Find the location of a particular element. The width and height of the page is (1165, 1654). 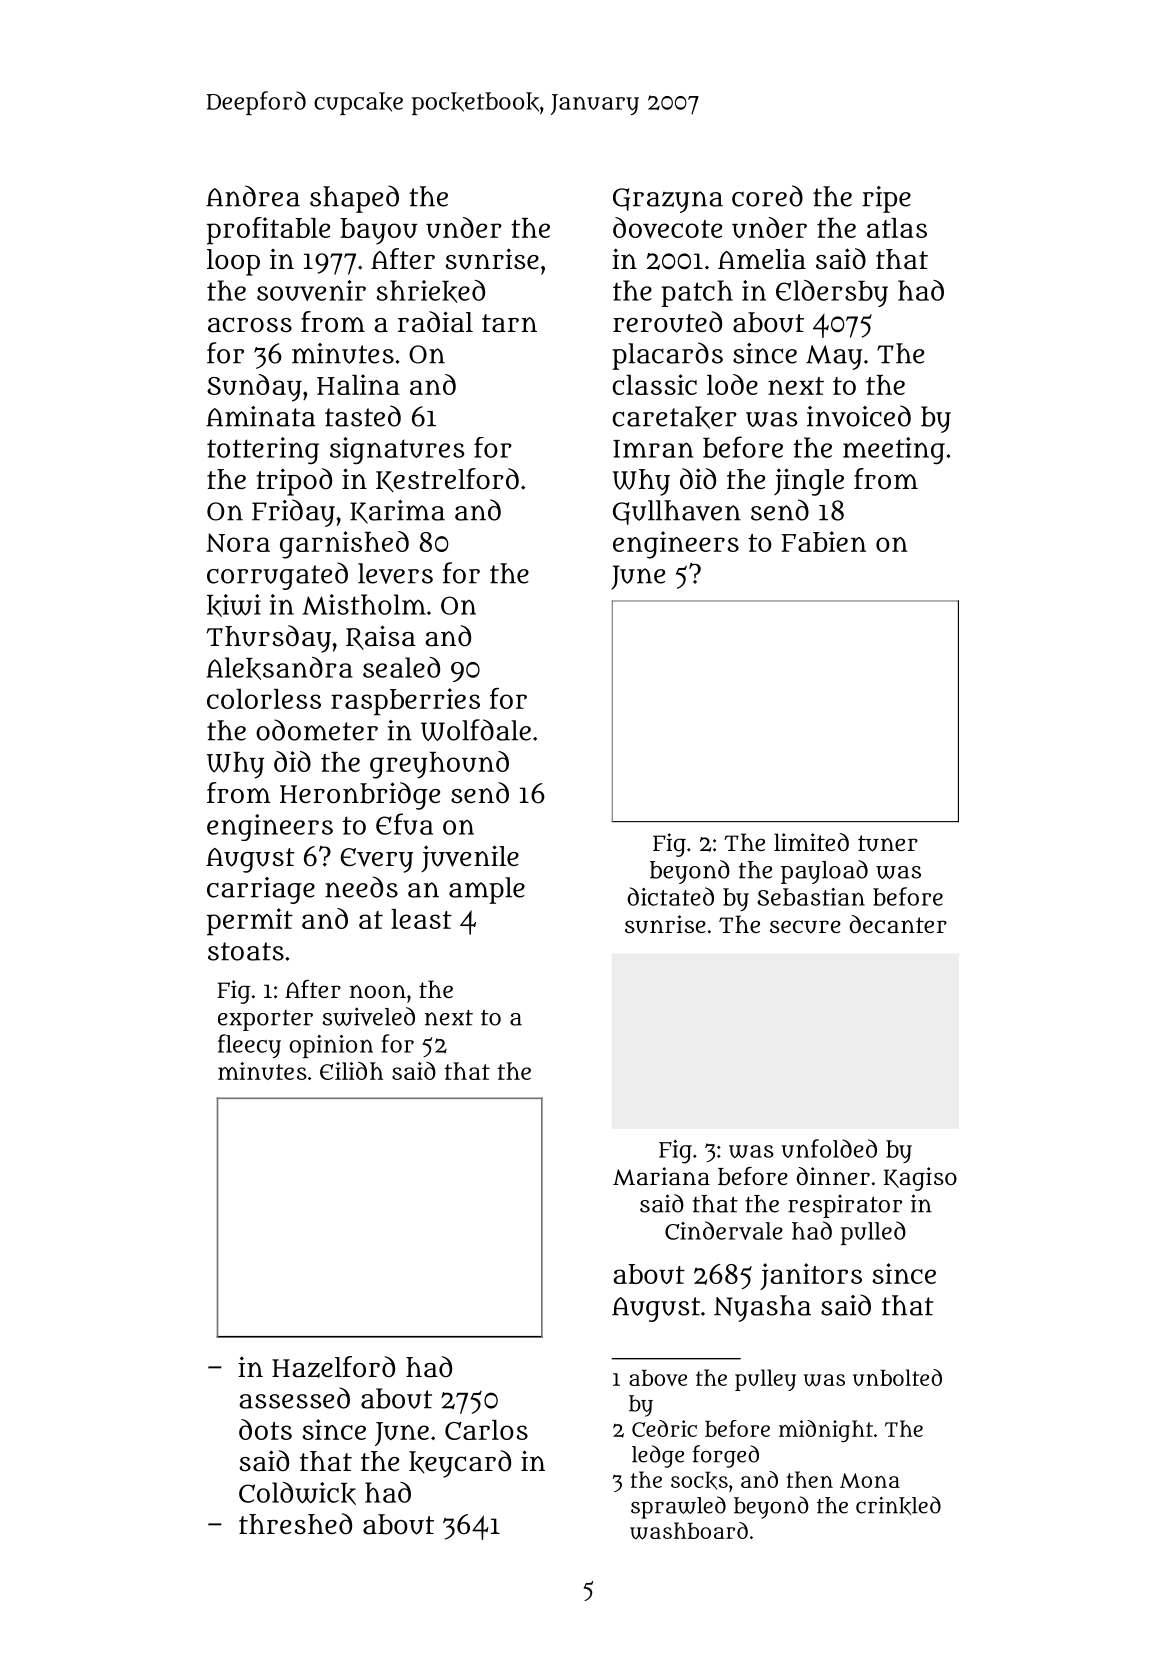

levers is located at coordinates (395, 573).
